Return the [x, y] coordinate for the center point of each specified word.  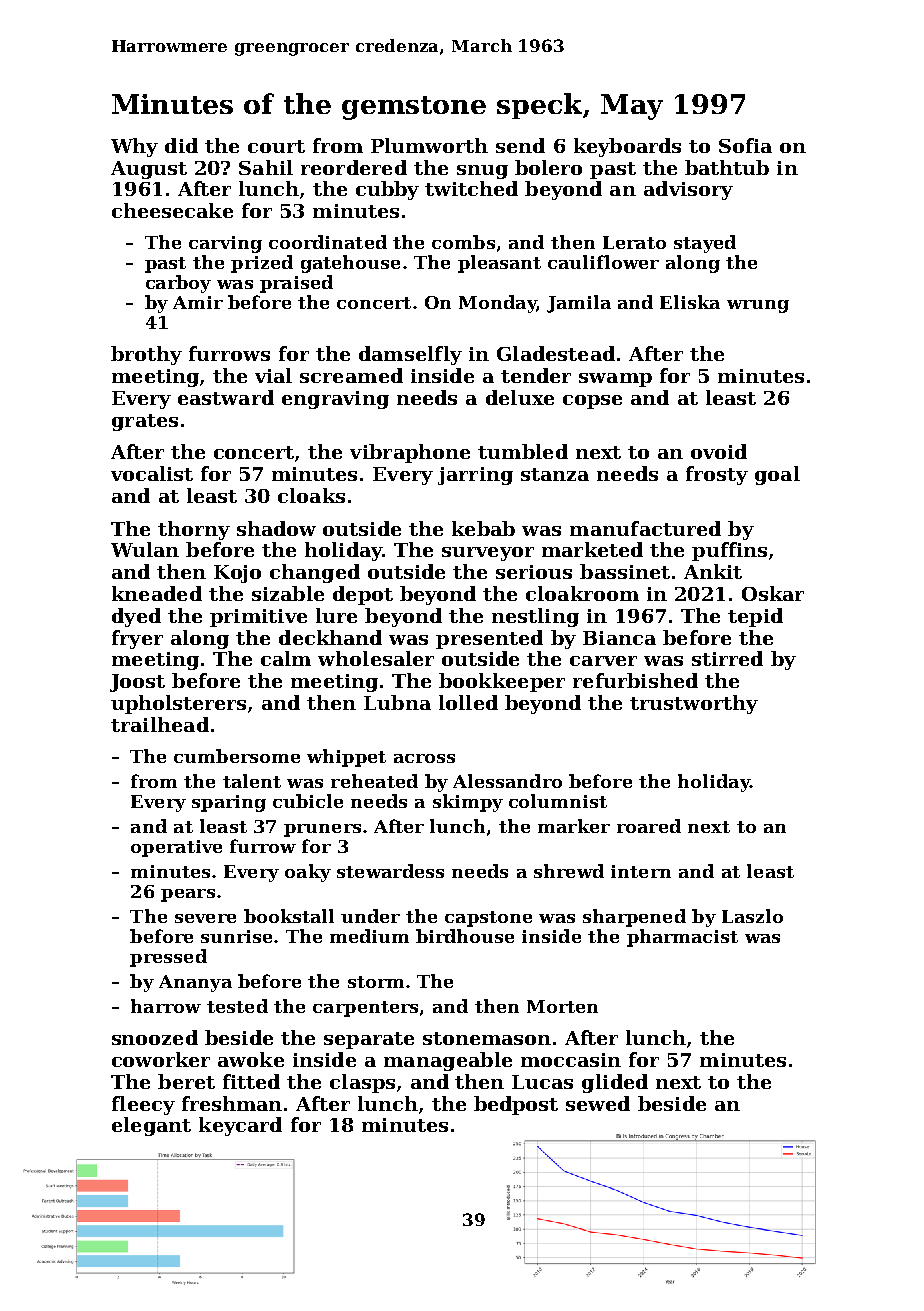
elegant [151, 1126]
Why [134, 147]
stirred [727, 658]
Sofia [745, 145]
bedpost [516, 1105]
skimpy [468, 803]
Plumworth [429, 145]
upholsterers [178, 704]
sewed [598, 1103]
